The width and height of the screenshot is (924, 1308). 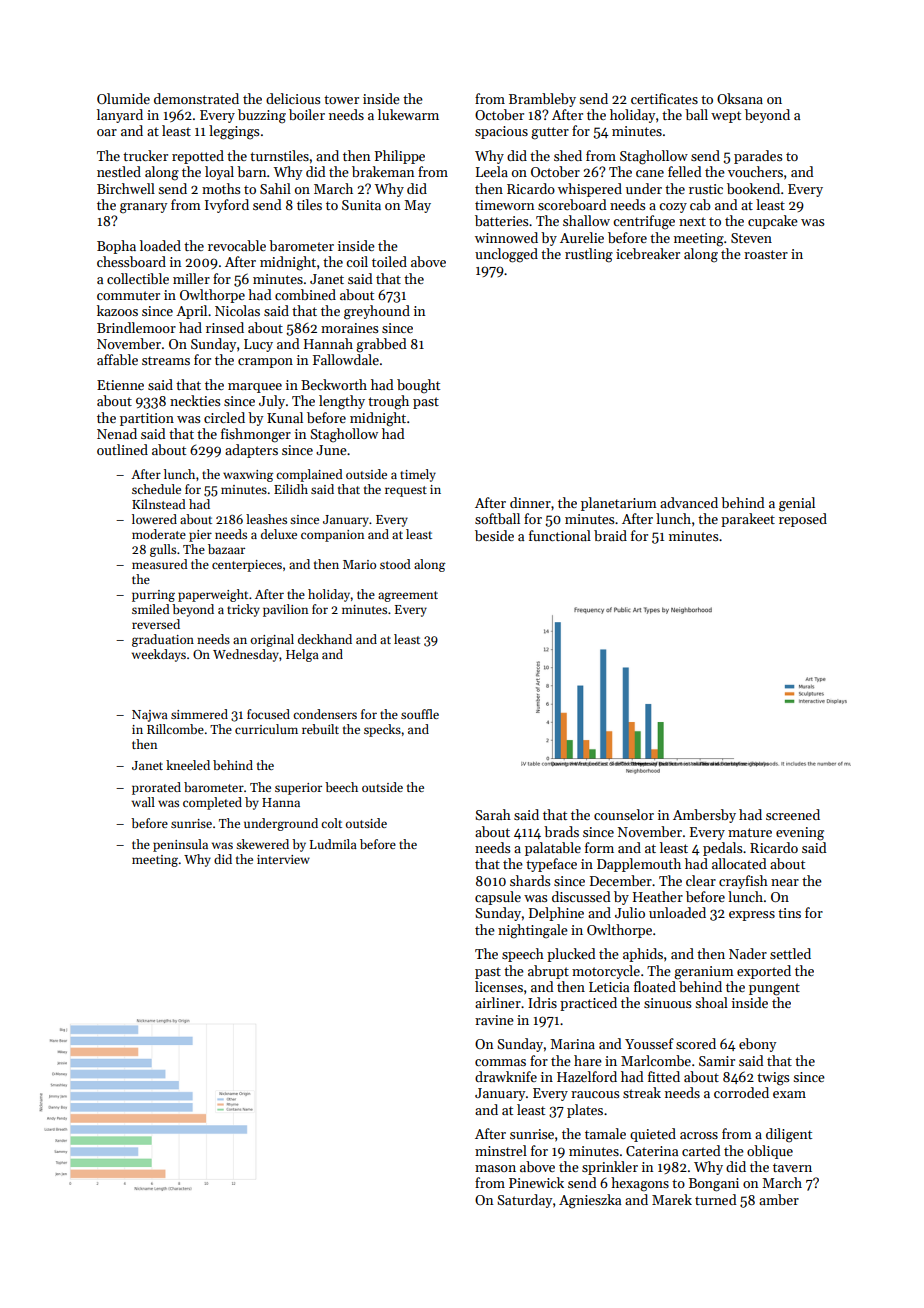 I want to click on Ludmila, so click(x=333, y=844).
